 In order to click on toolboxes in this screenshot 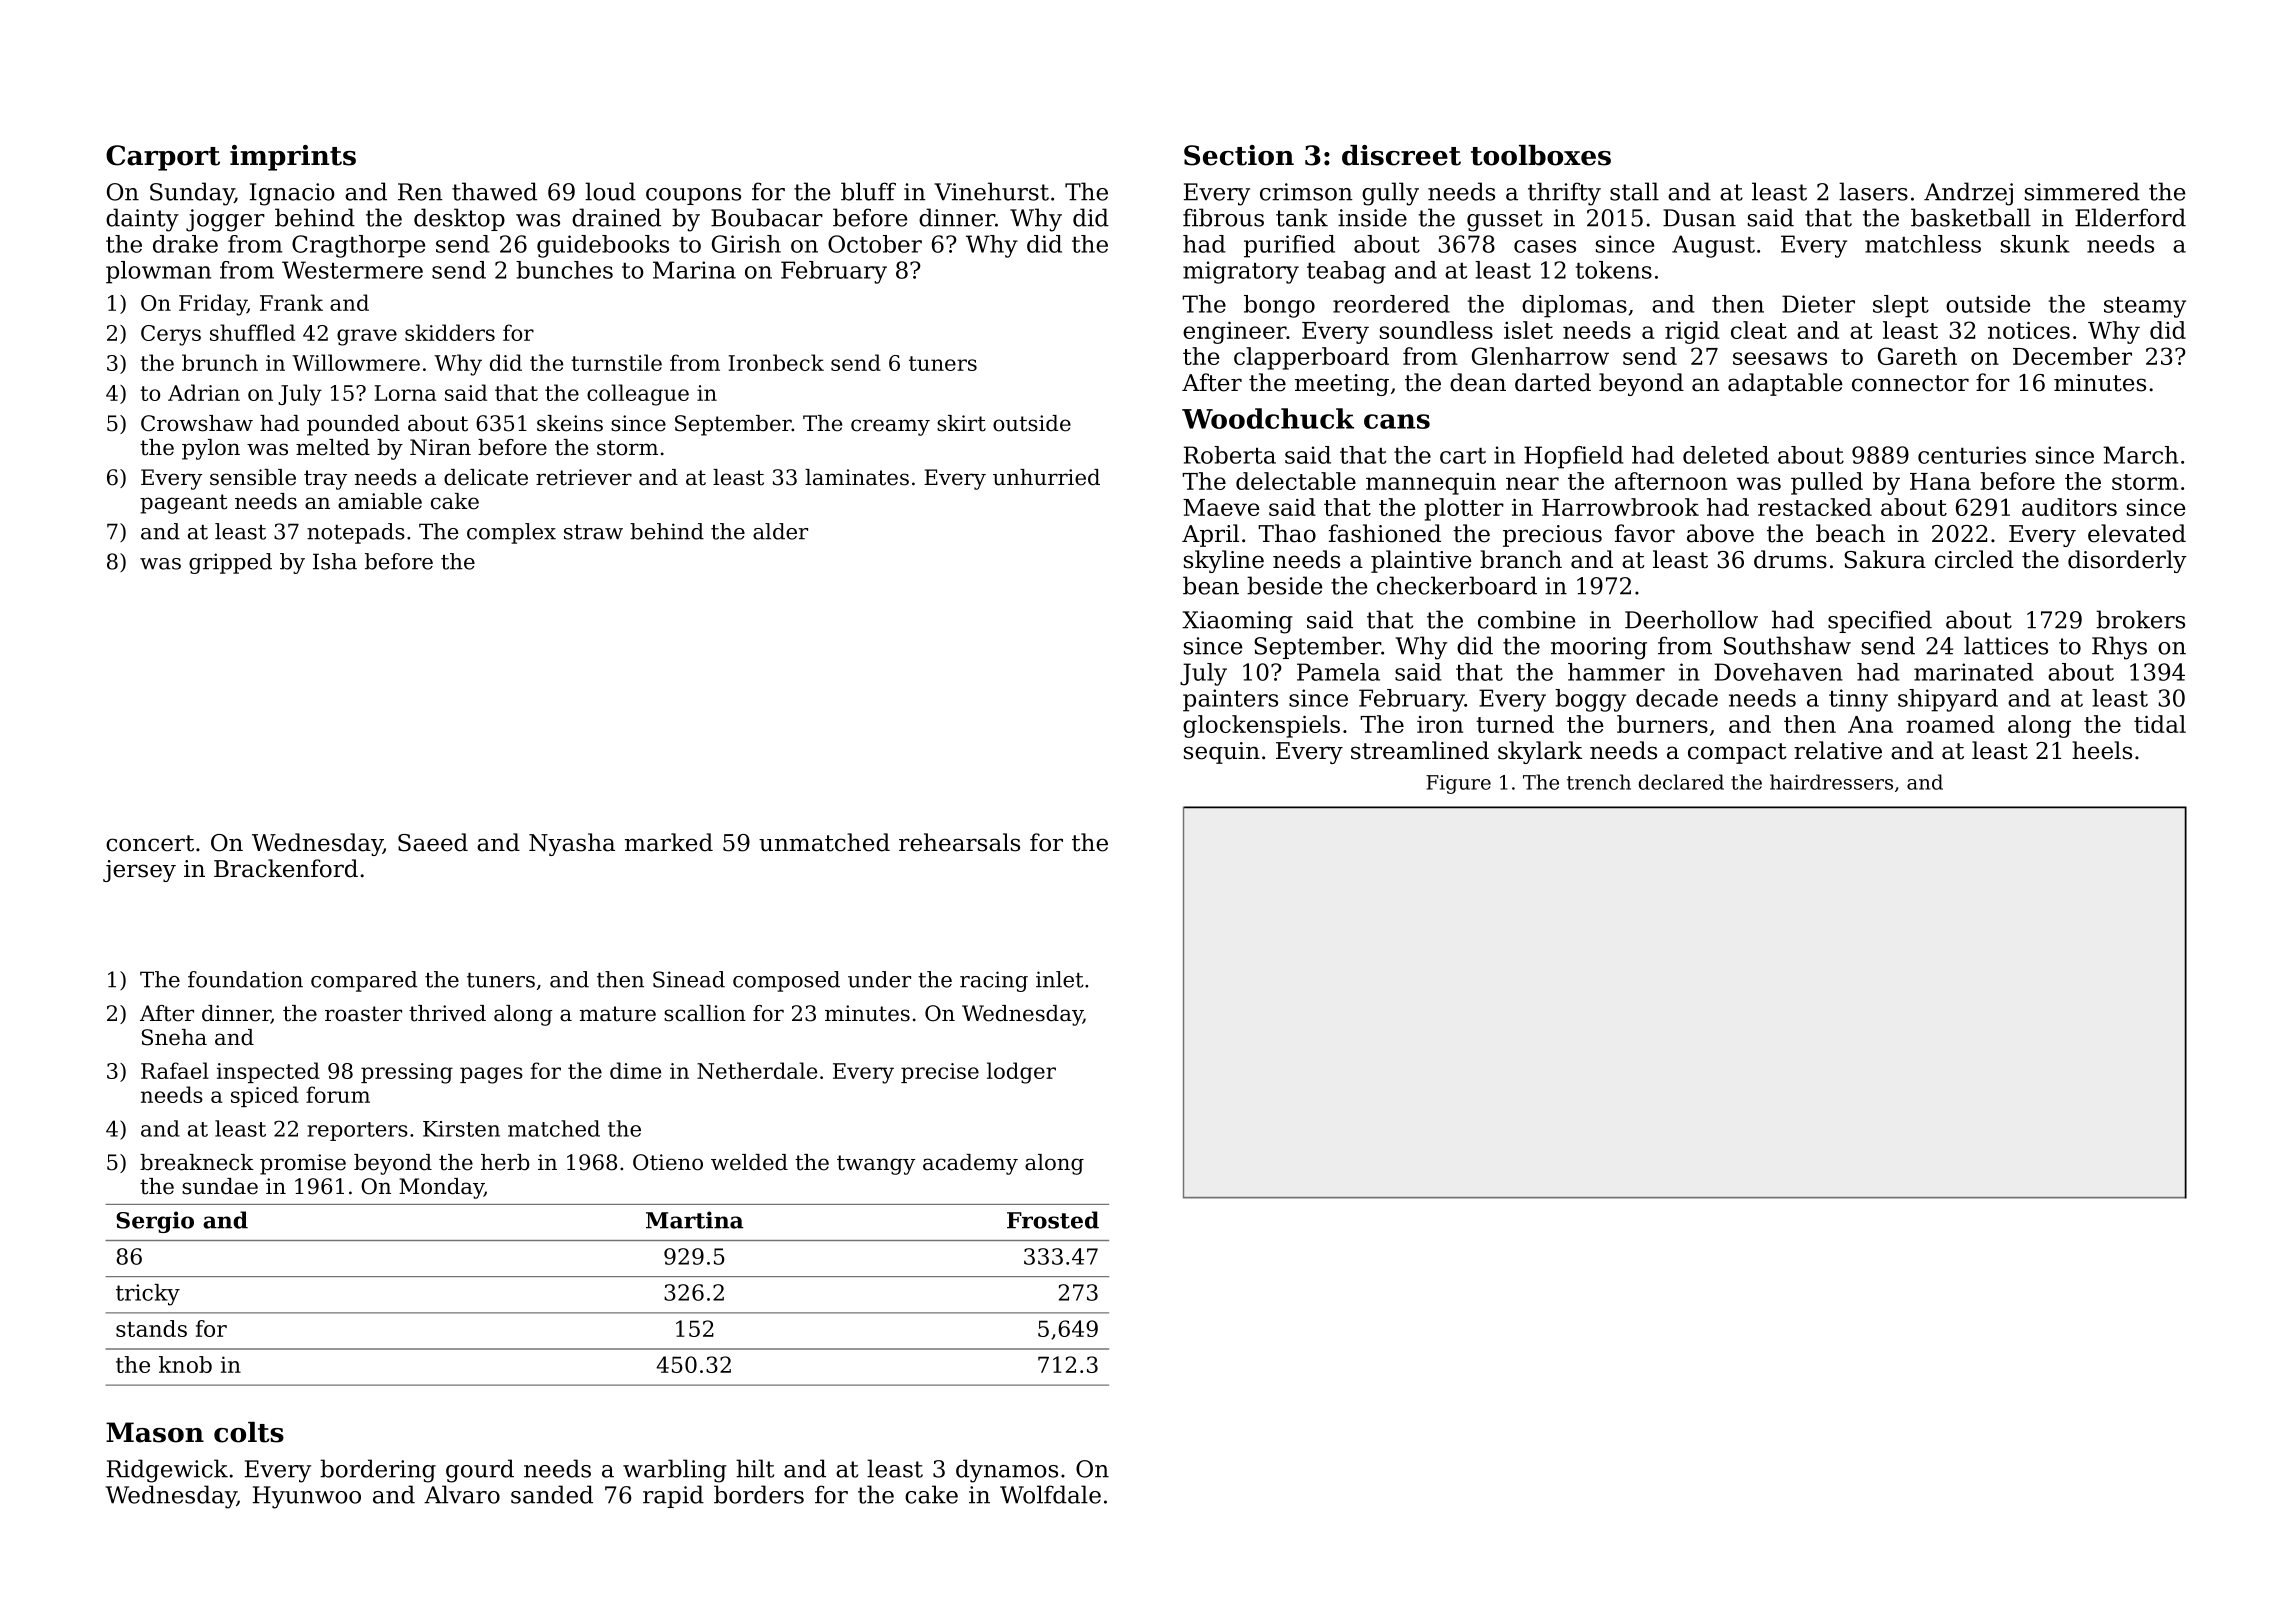, I will do `click(1541, 155)`.
